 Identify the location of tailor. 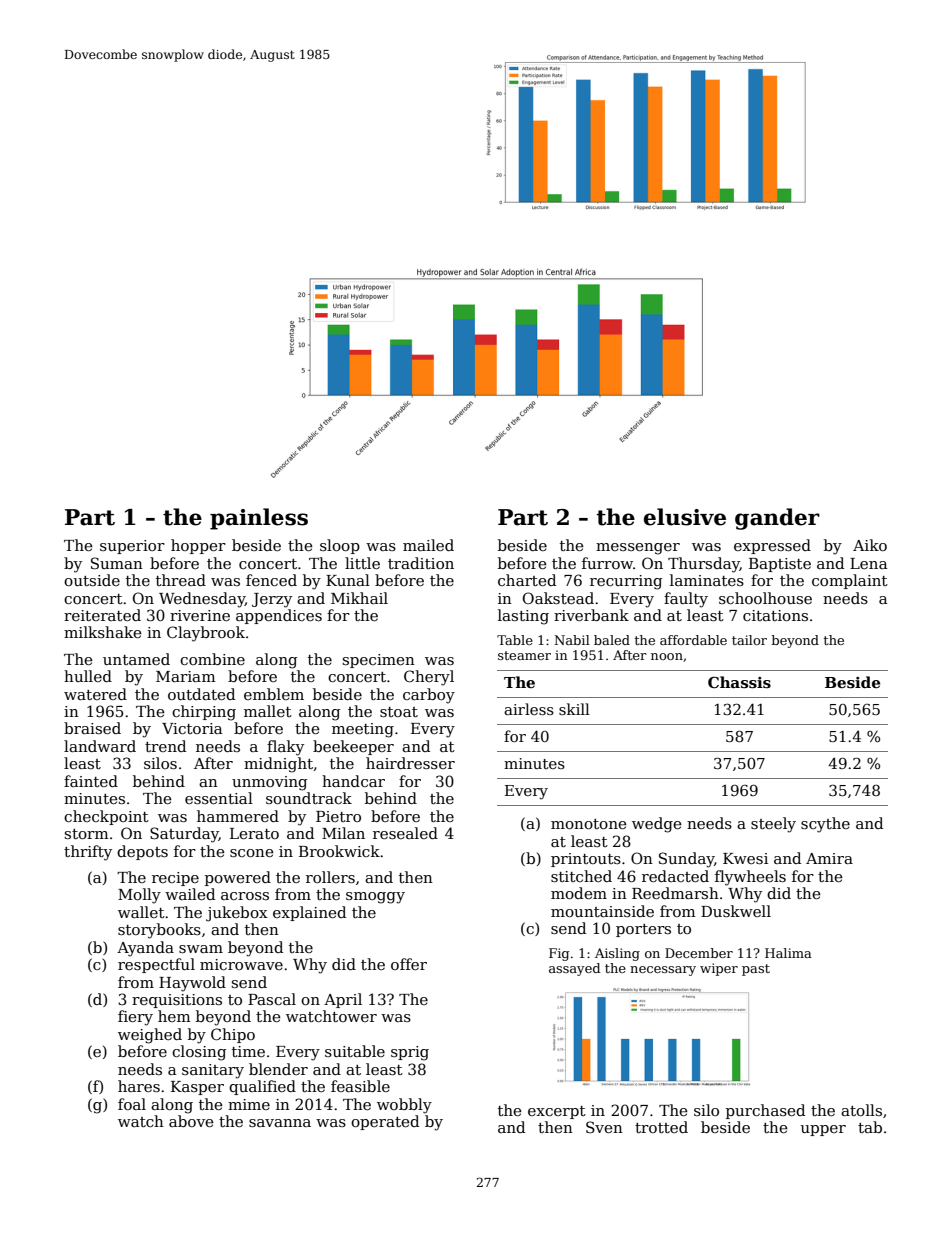
(749, 640).
